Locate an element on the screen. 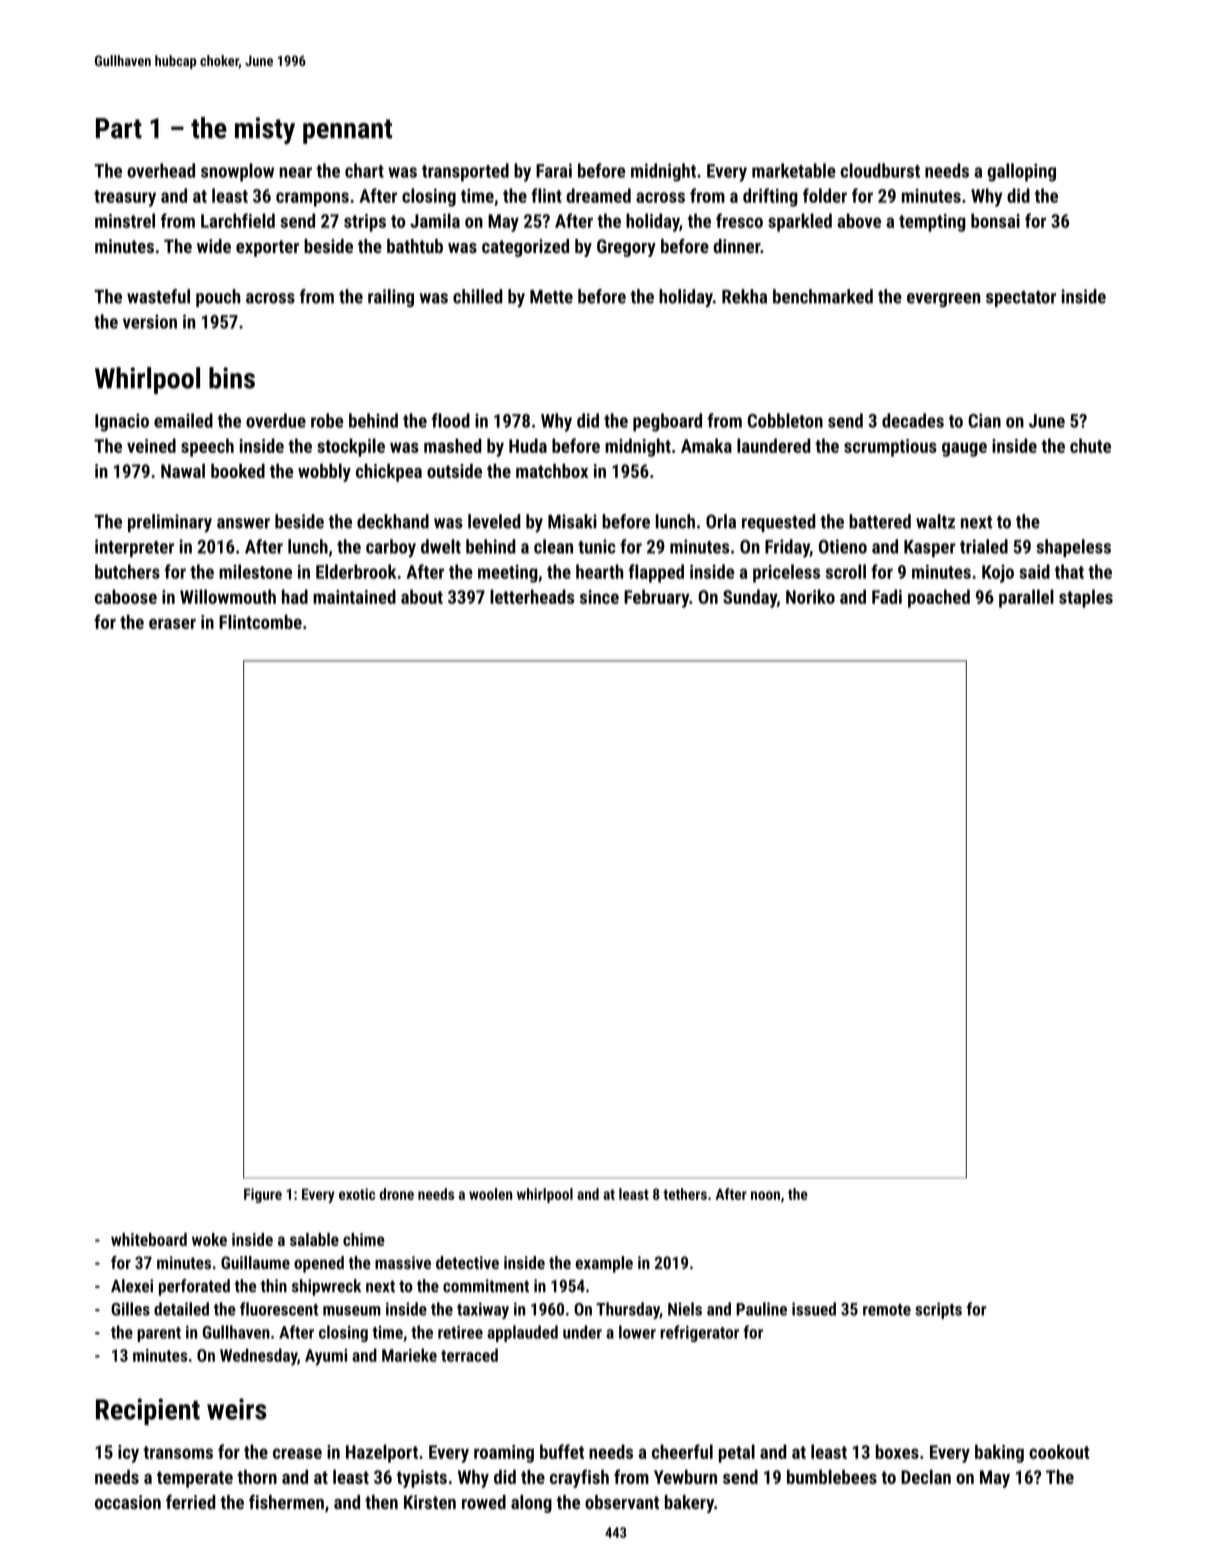 The height and width of the screenshot is (1566, 1210). tethers is located at coordinates (685, 1194).
